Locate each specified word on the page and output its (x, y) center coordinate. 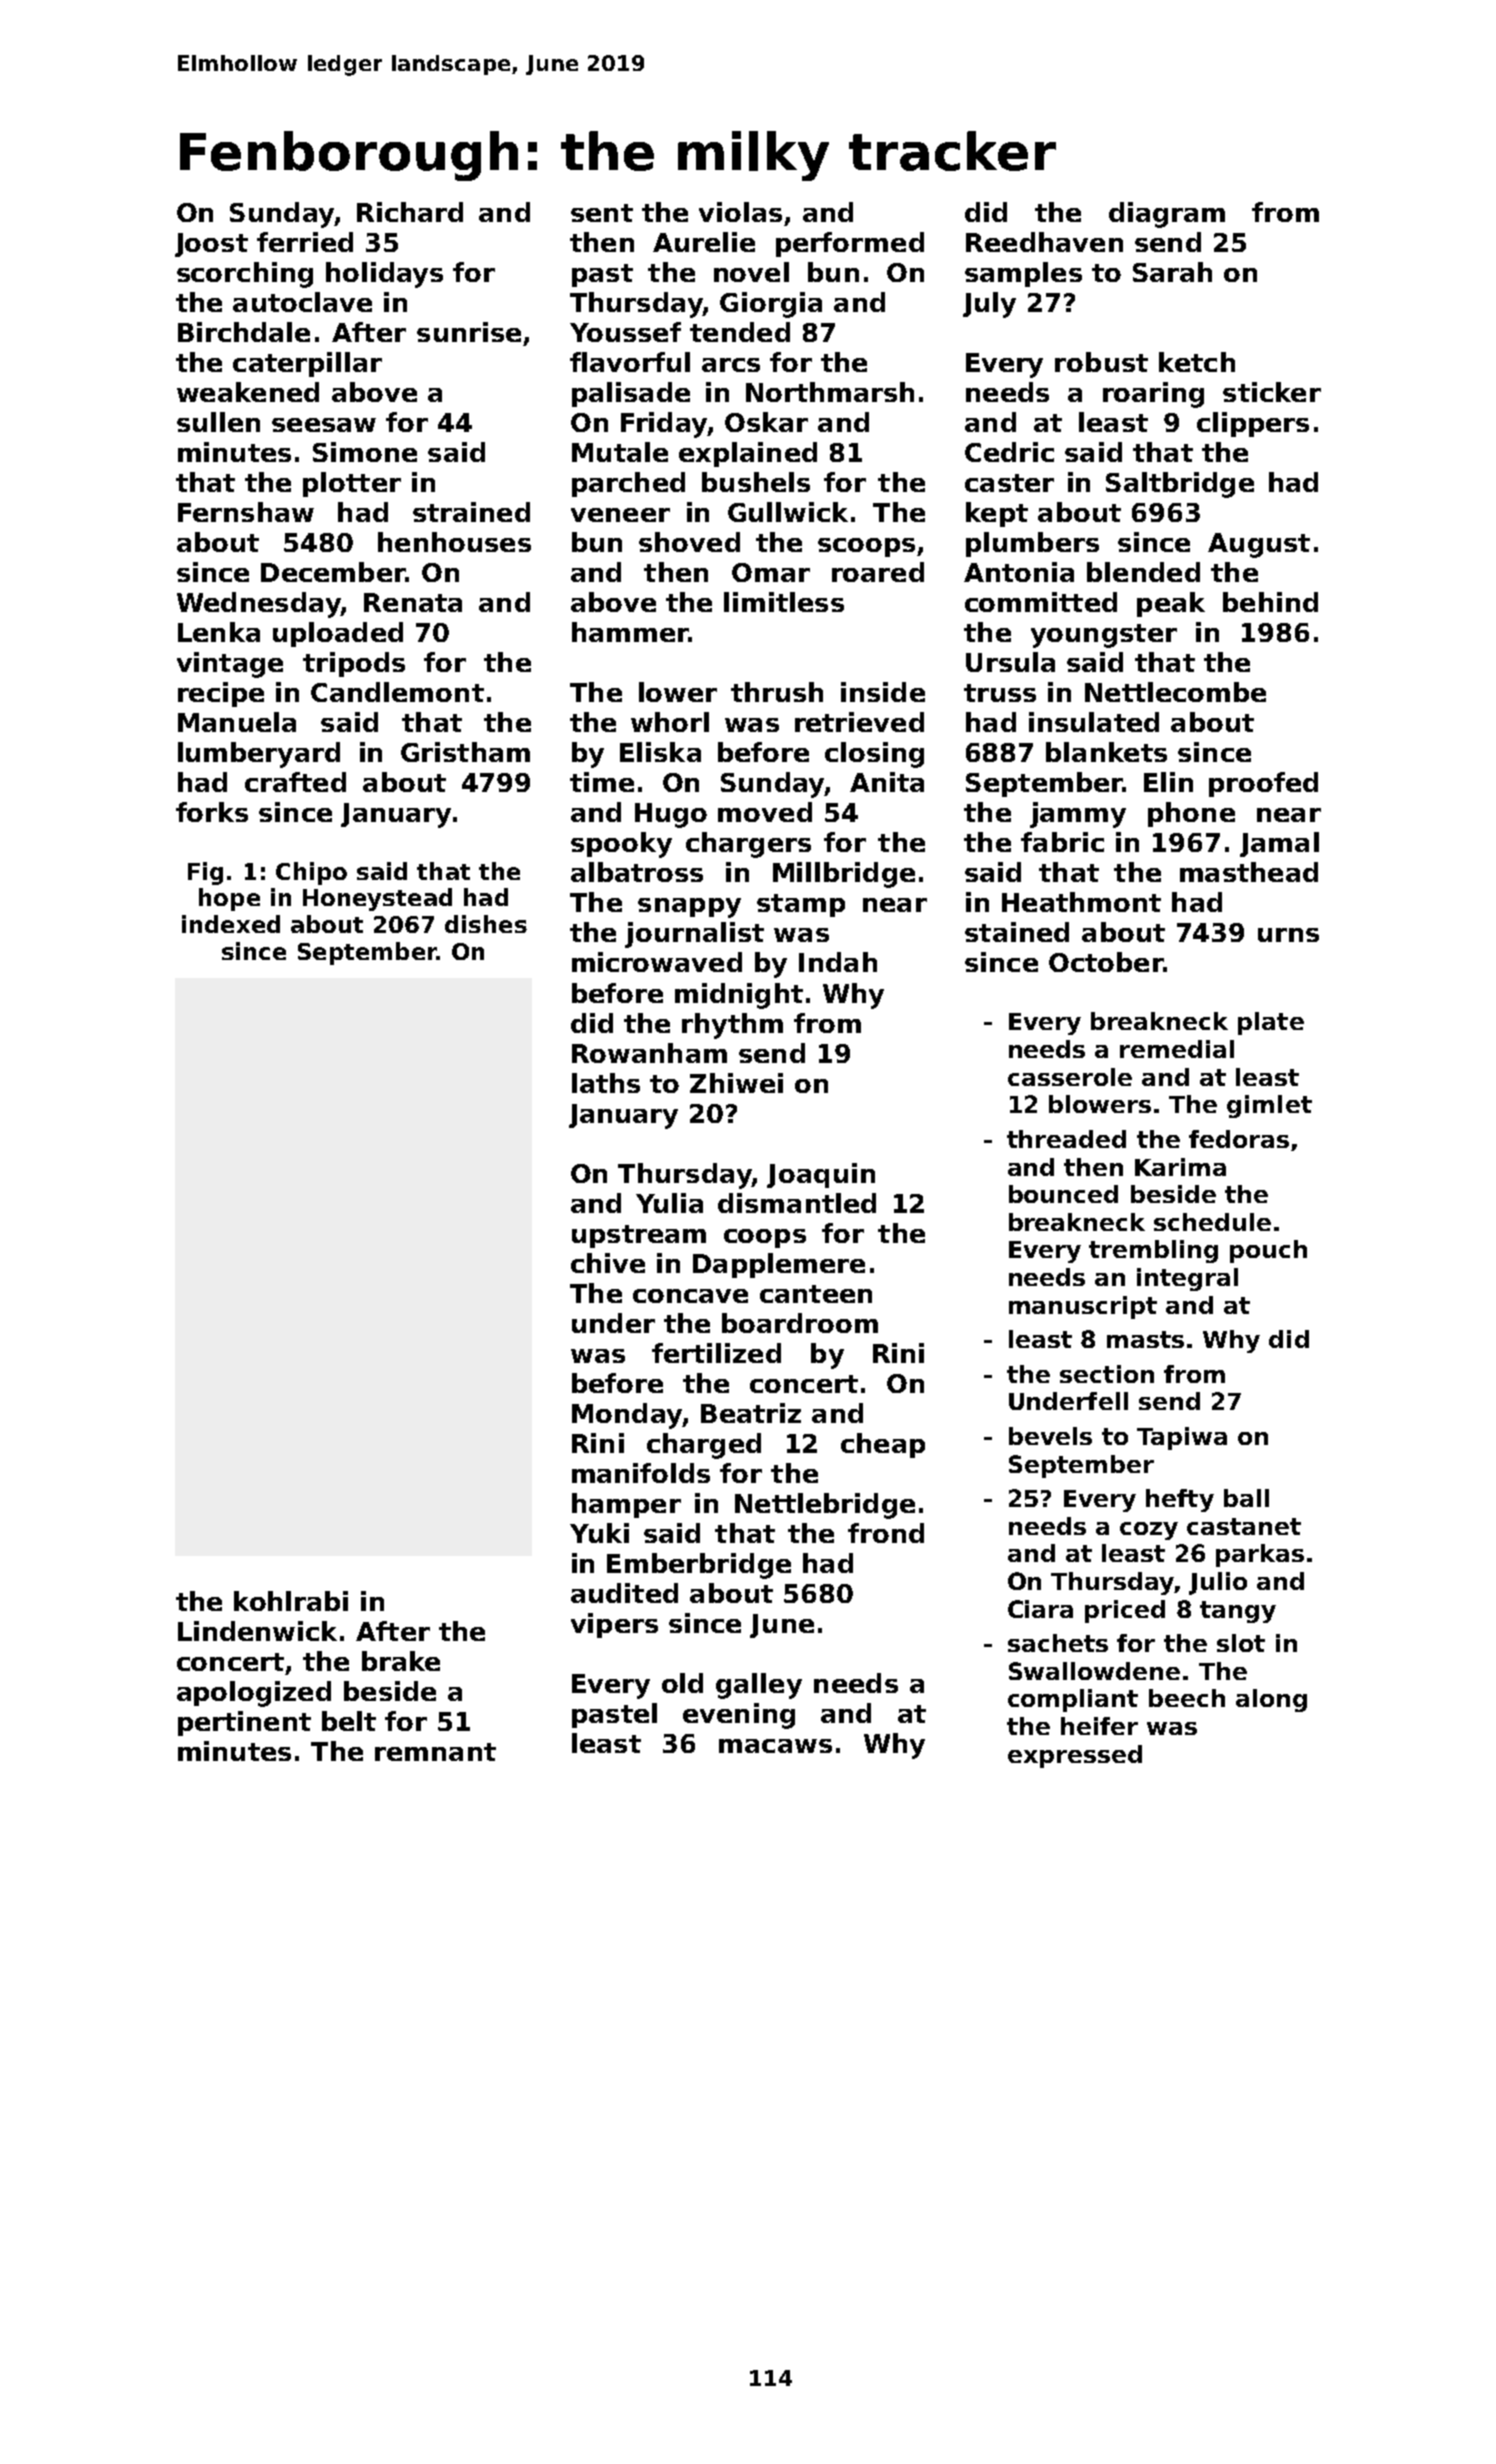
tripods (354, 664)
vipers (614, 1625)
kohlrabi (291, 1601)
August (1259, 545)
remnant (435, 1752)
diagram (1167, 215)
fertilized (716, 1353)
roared (878, 572)
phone (1191, 814)
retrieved (859, 722)
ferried (305, 242)
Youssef (625, 332)
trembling (1153, 1251)
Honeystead (377, 899)
